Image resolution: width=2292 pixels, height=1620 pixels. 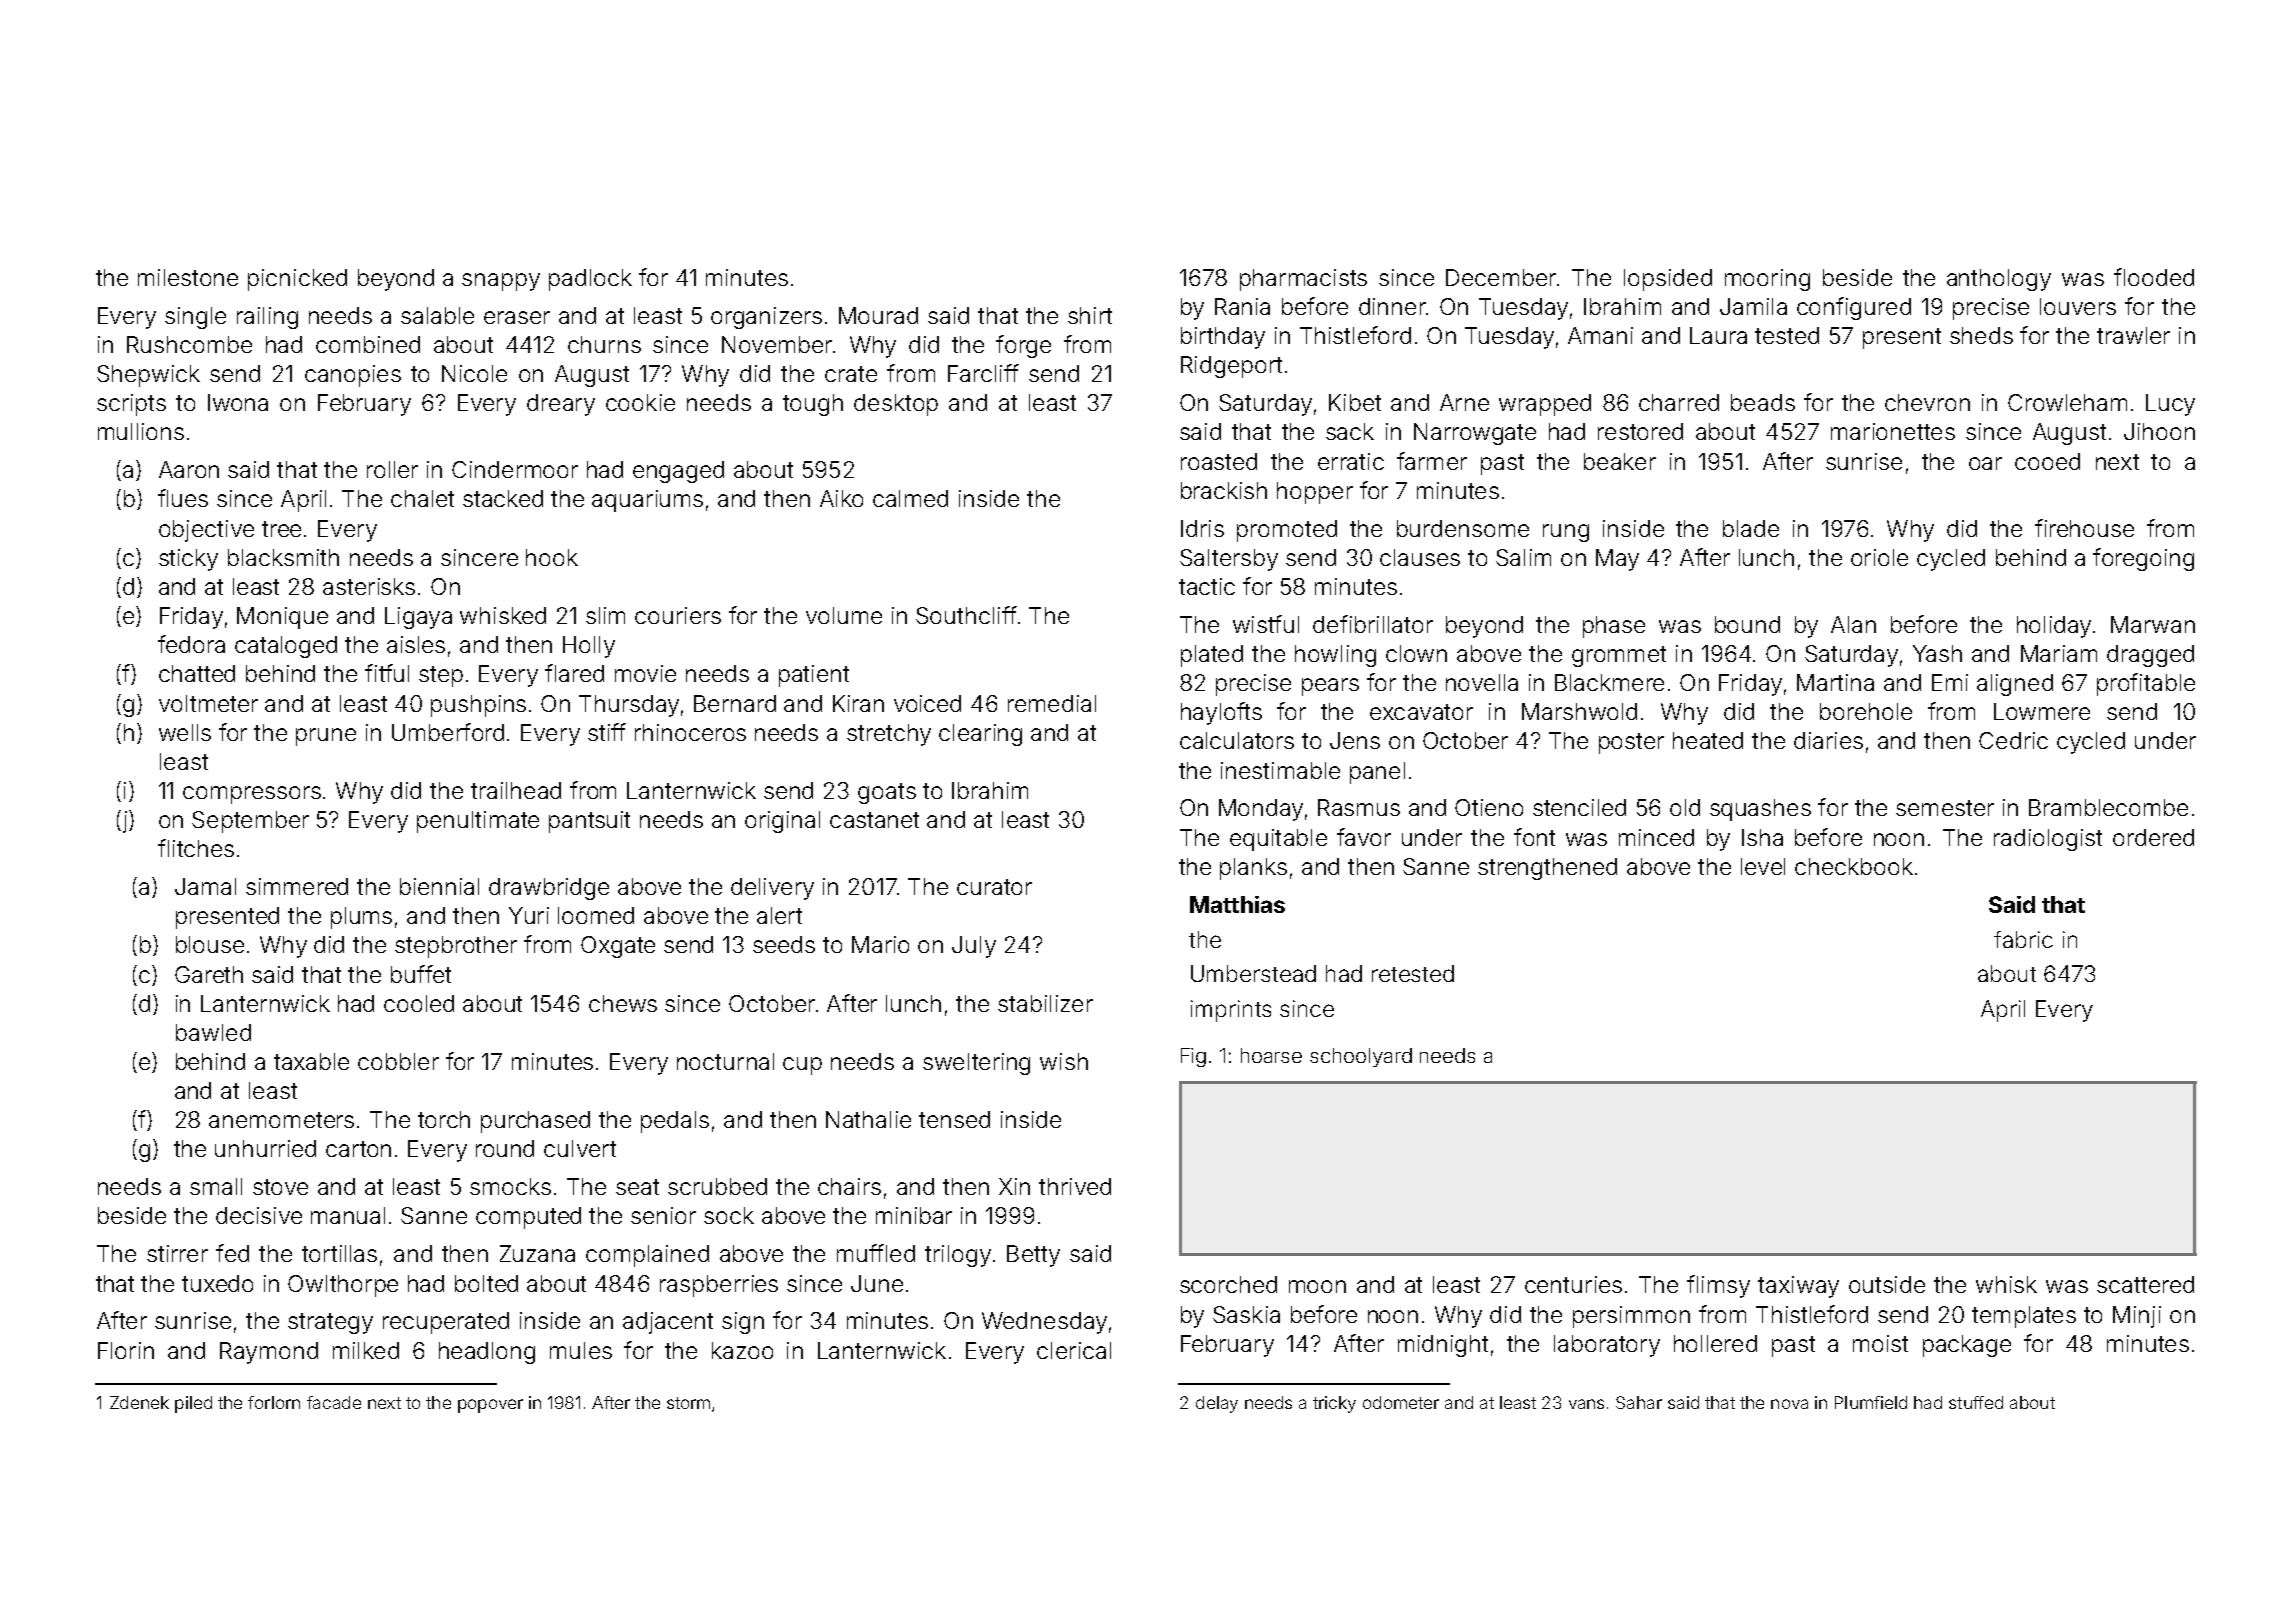 I want to click on small, so click(x=216, y=1186).
